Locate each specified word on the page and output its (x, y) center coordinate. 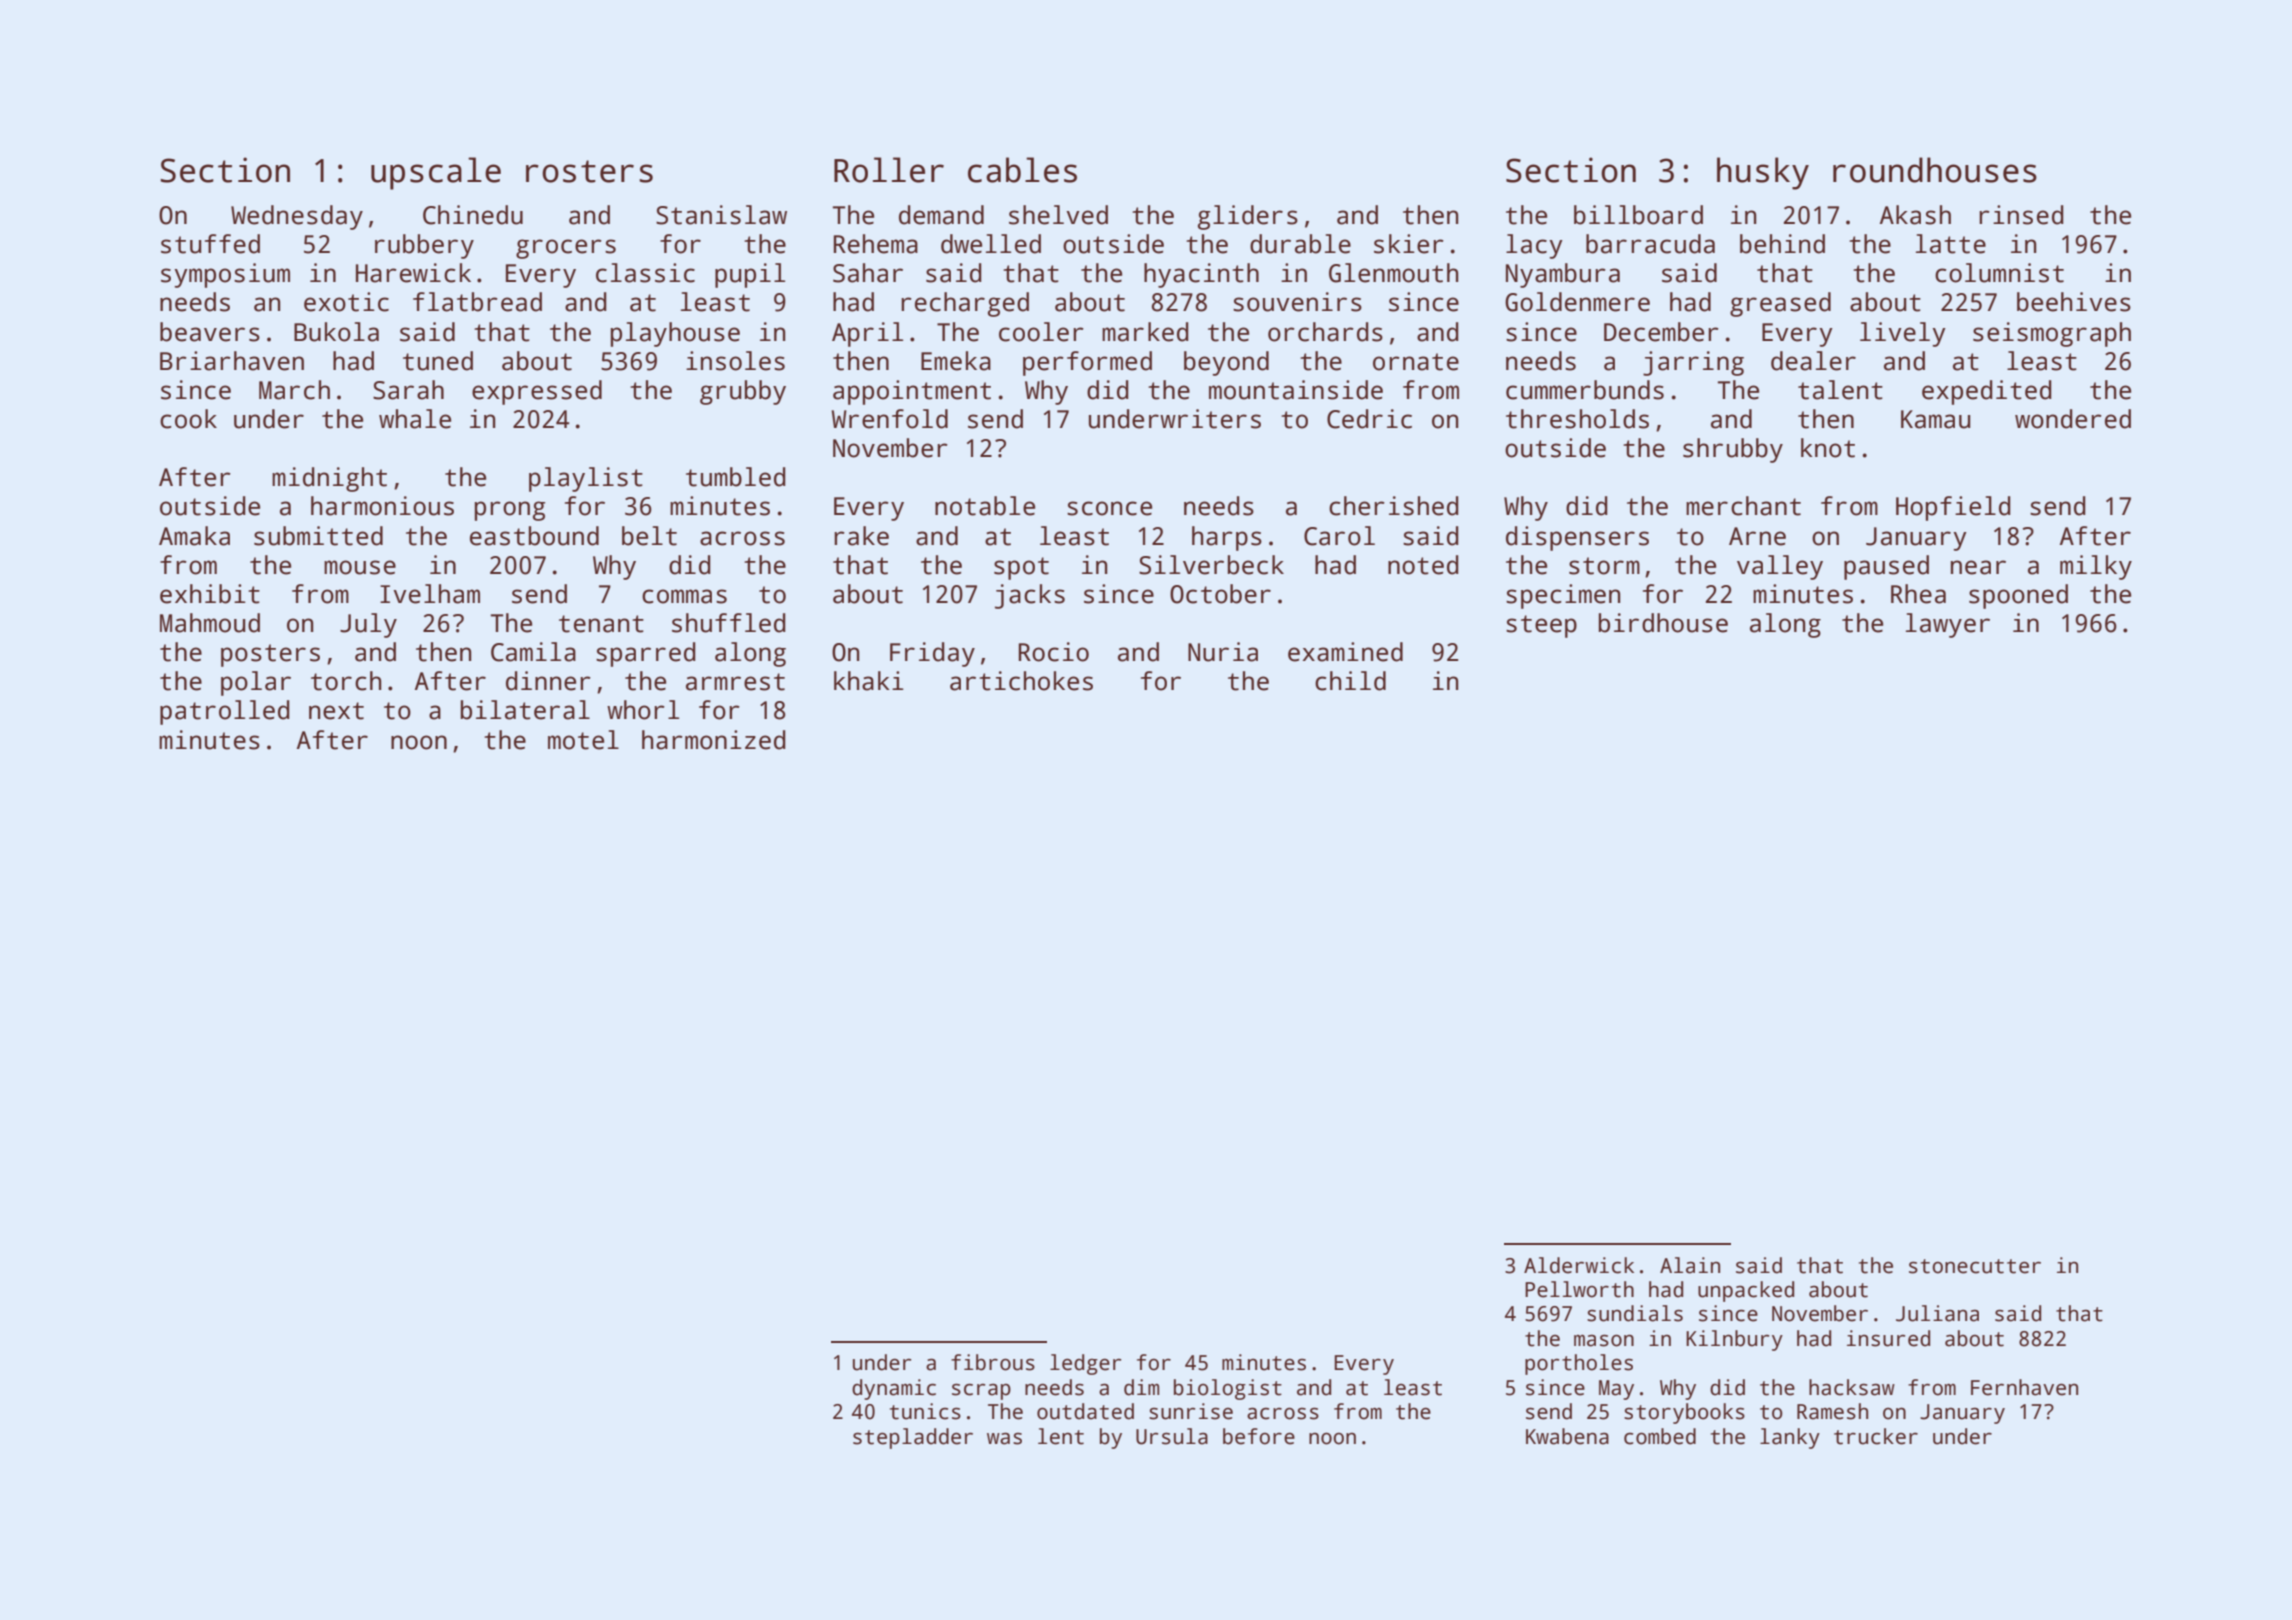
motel (583, 740)
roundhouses (1935, 170)
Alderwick (1579, 1265)
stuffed (210, 244)
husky (1763, 173)
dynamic (894, 1389)
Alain (1690, 1265)
